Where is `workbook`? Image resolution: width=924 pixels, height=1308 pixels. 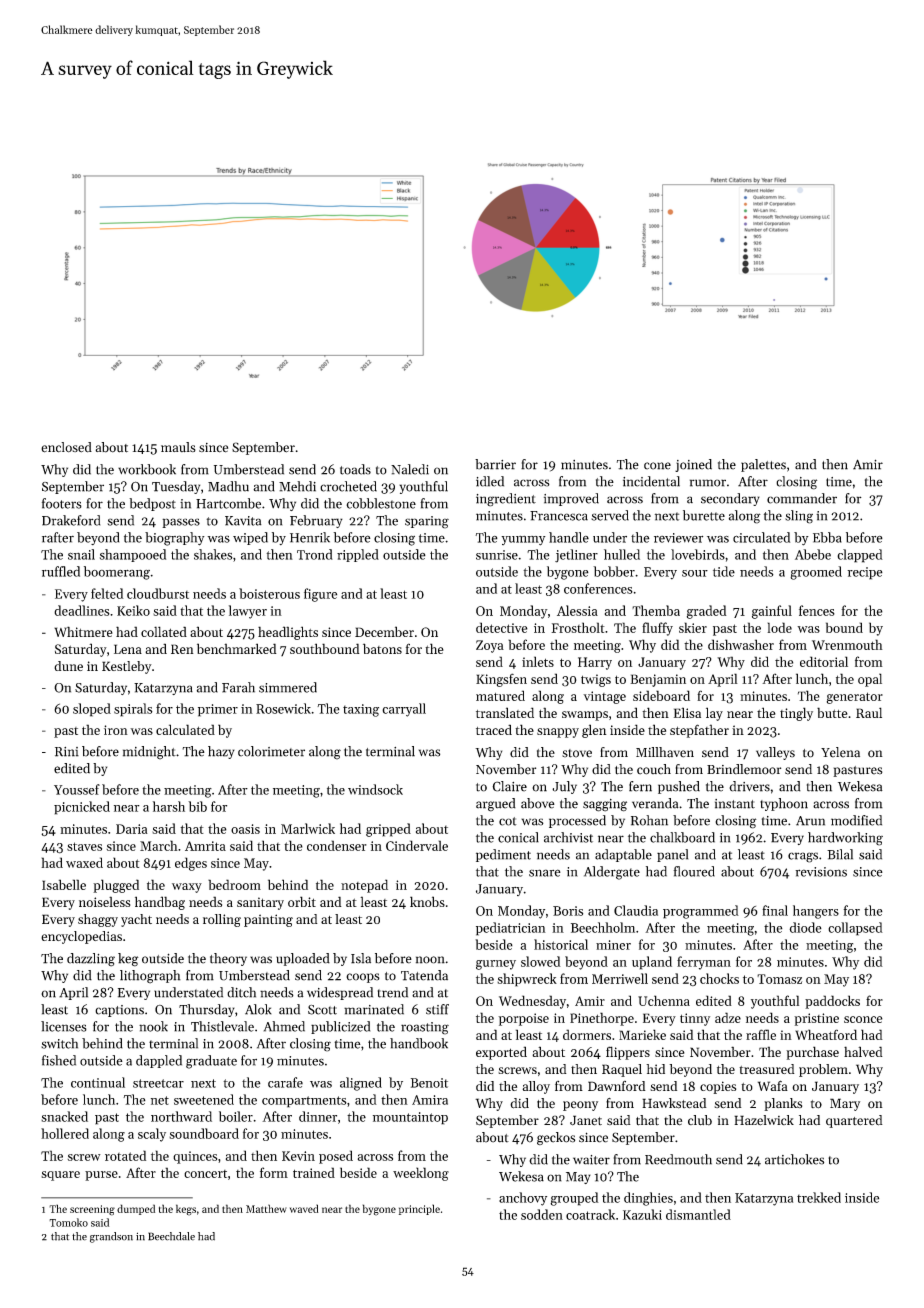
workbook is located at coordinates (147, 469).
